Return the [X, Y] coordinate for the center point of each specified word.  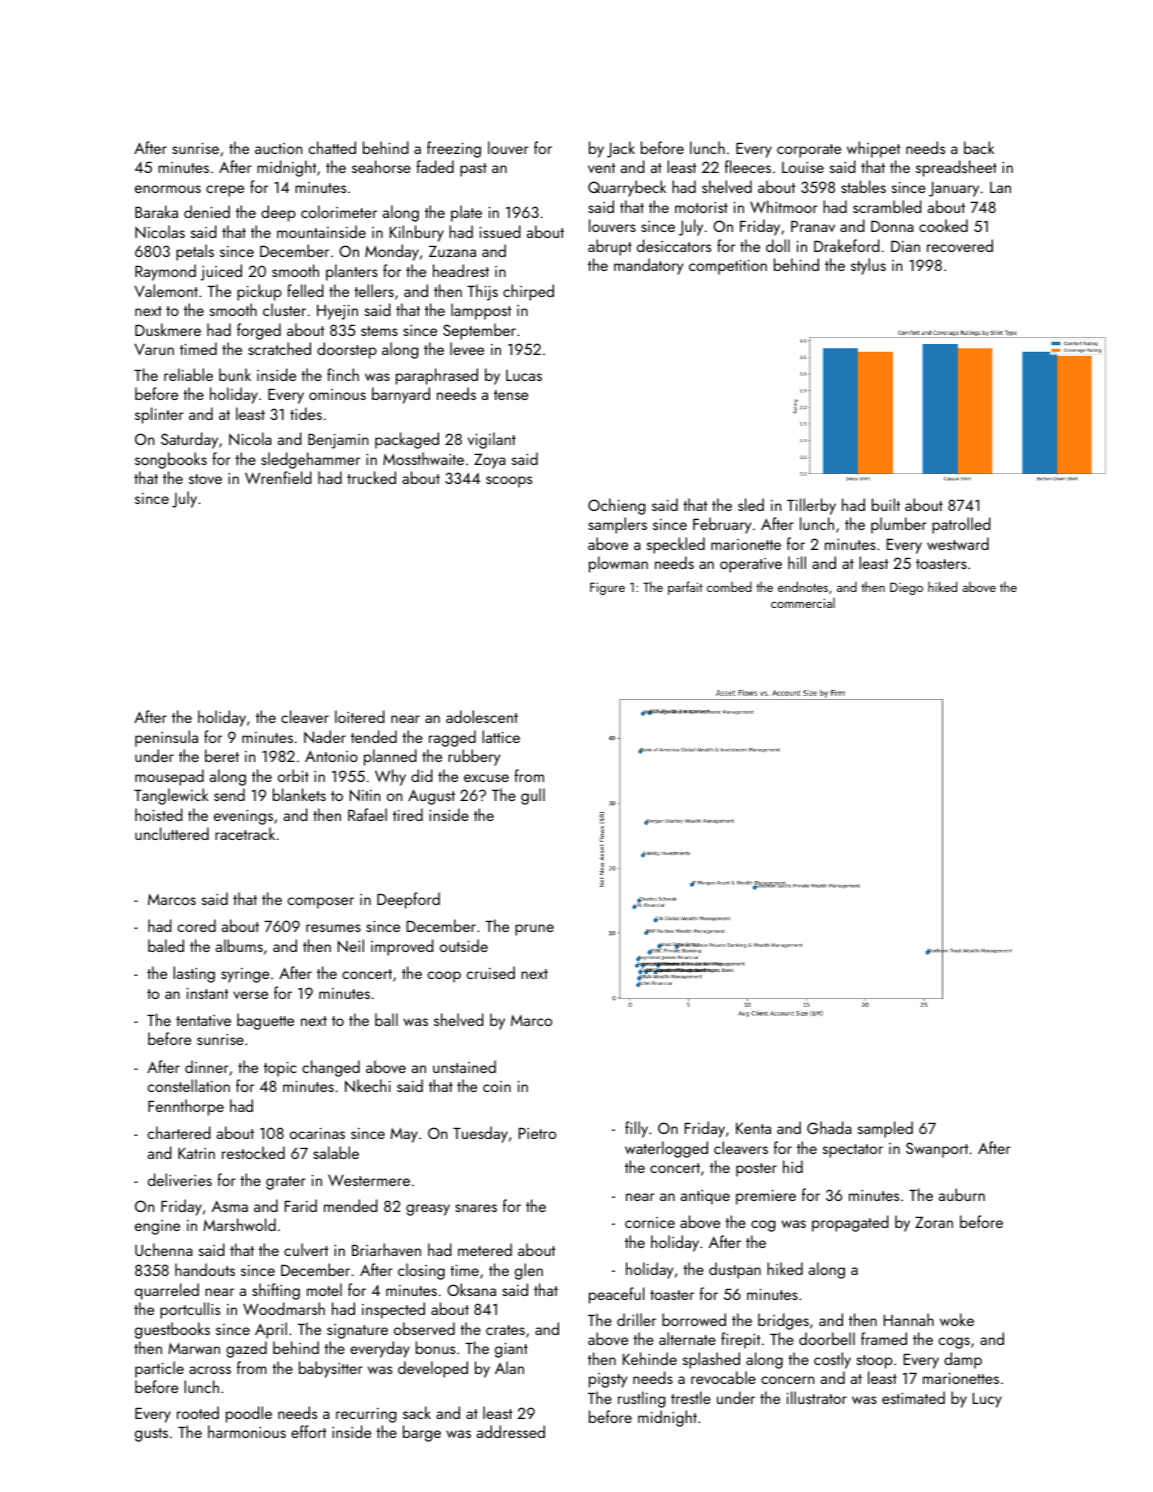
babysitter [331, 1369]
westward [958, 543]
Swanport [937, 1150]
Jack [621, 149]
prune [534, 930]
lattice [501, 736]
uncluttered [172, 833]
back [979, 147]
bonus [435, 1347]
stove [205, 479]
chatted [332, 147]
